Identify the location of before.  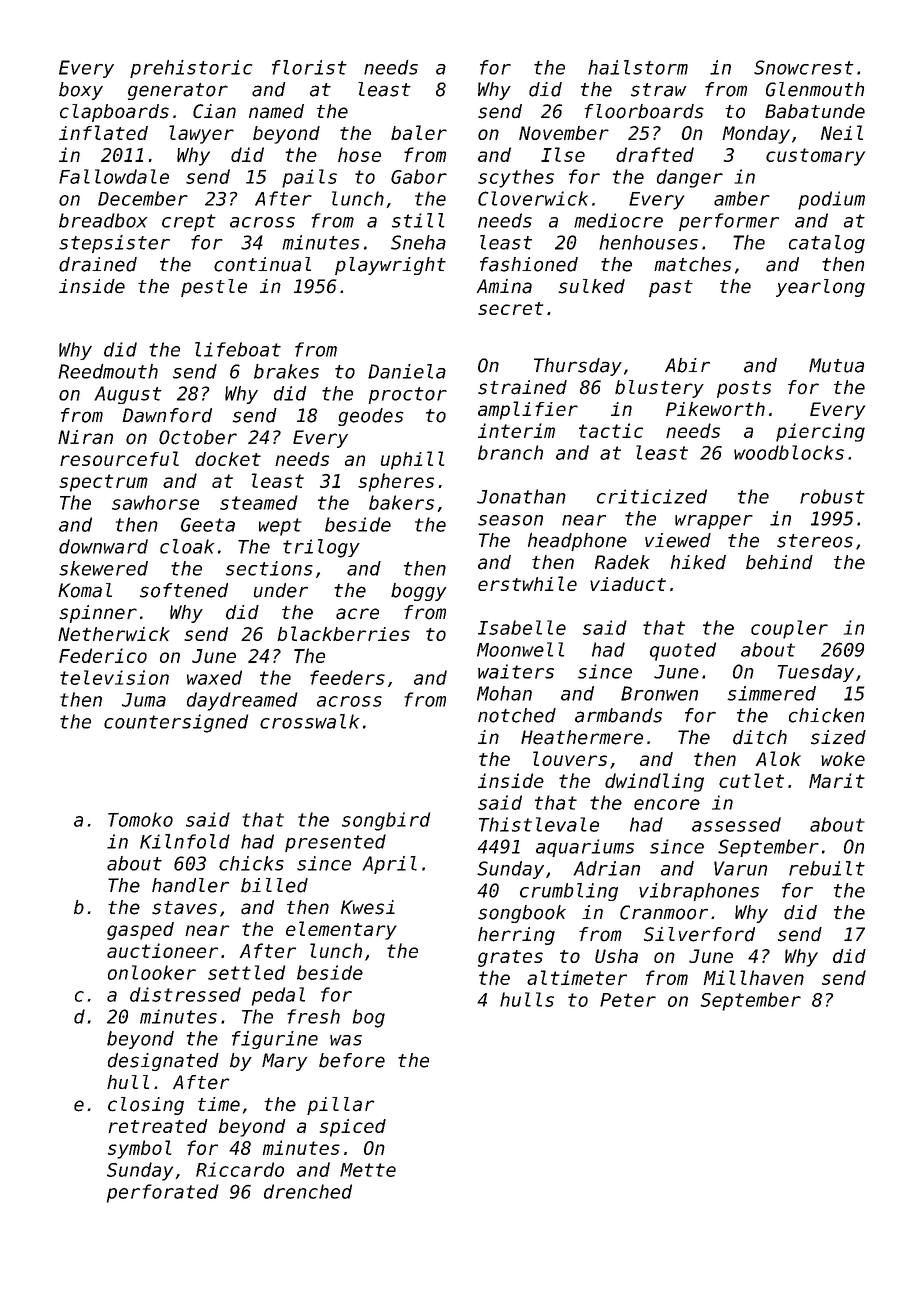
(352, 1060).
